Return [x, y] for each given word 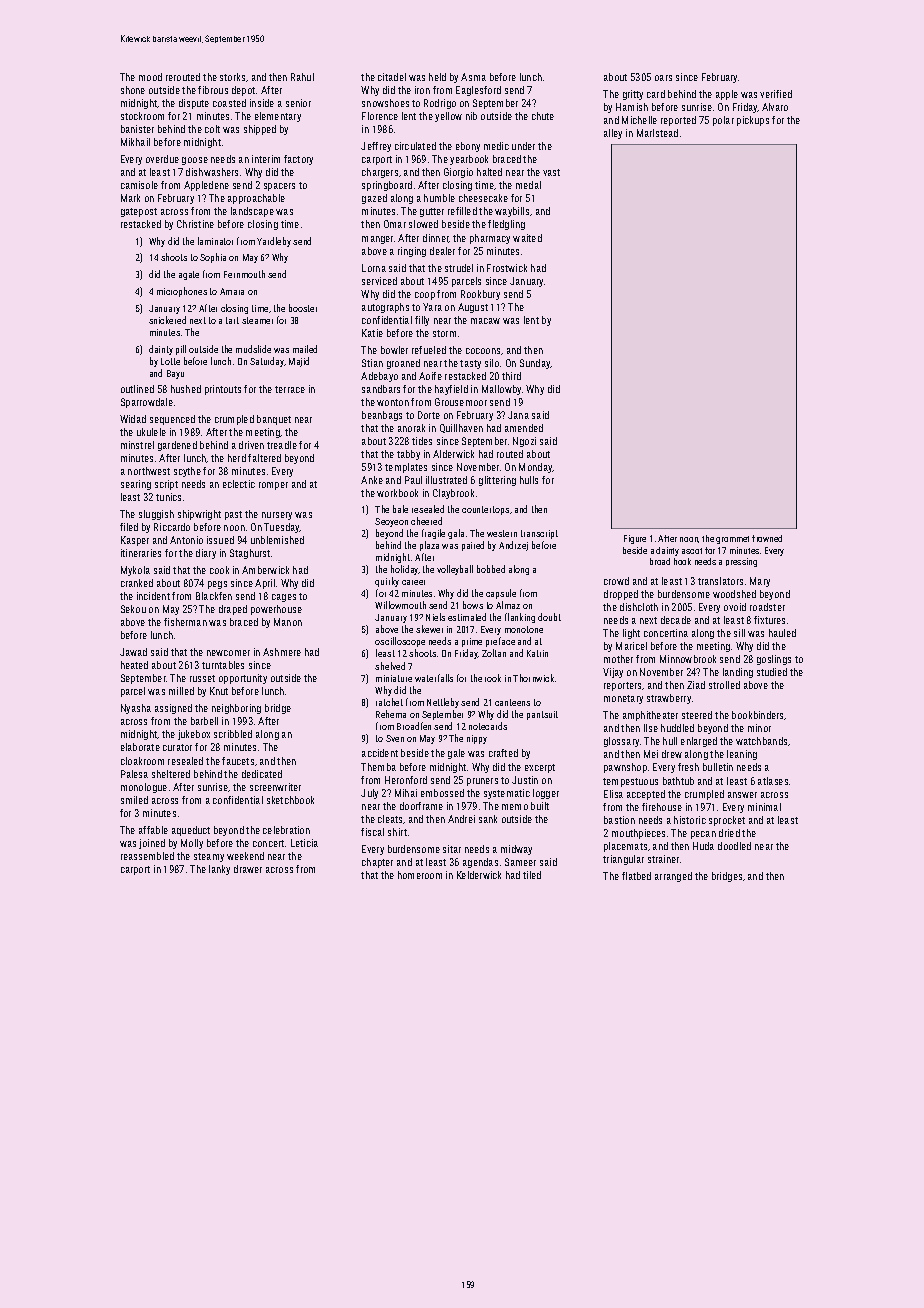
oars [663, 78]
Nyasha [136, 709]
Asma [473, 77]
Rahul [302, 77]
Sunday [535, 364]
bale [400, 509]
